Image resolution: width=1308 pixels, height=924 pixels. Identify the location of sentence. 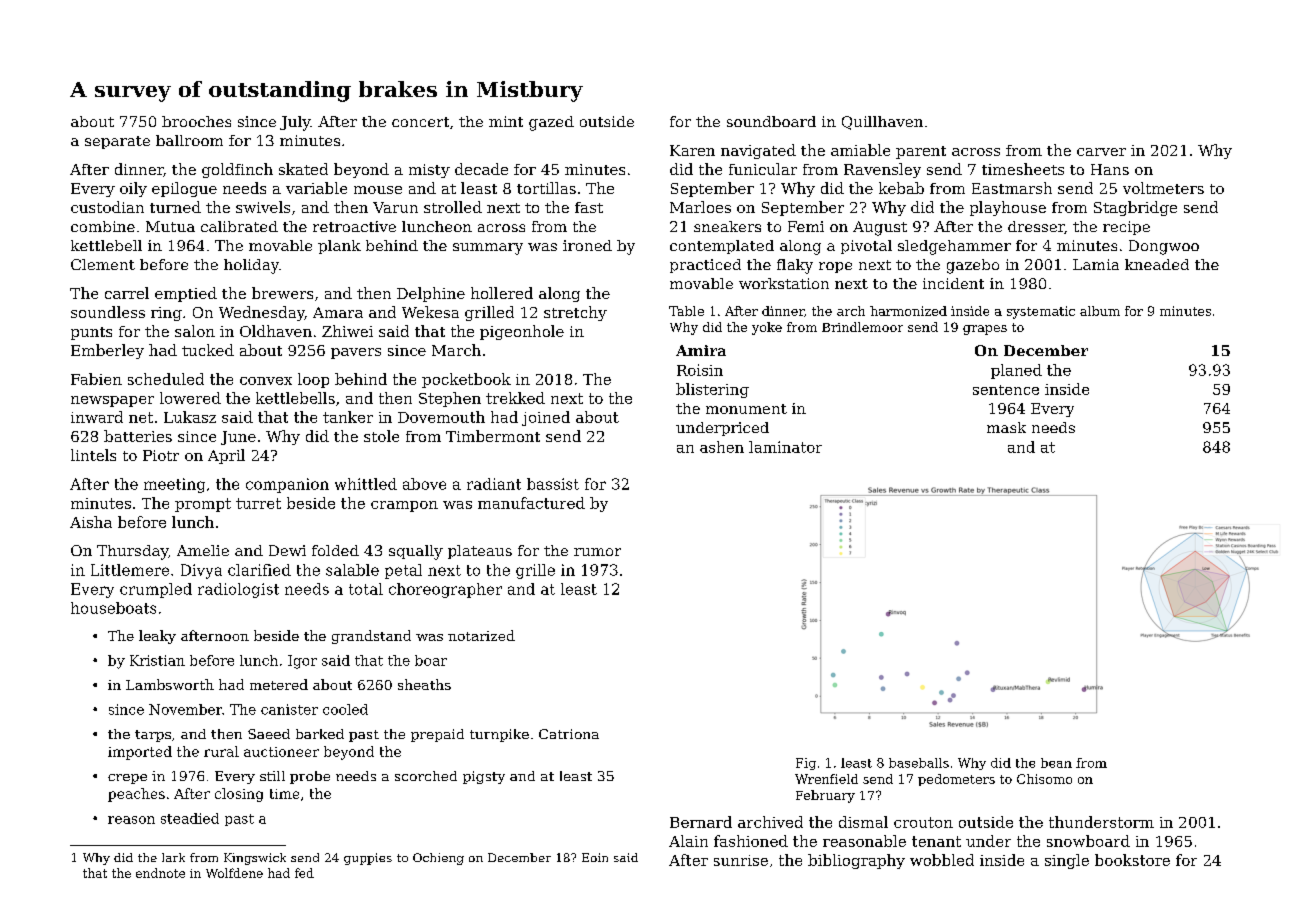
(1006, 390).
